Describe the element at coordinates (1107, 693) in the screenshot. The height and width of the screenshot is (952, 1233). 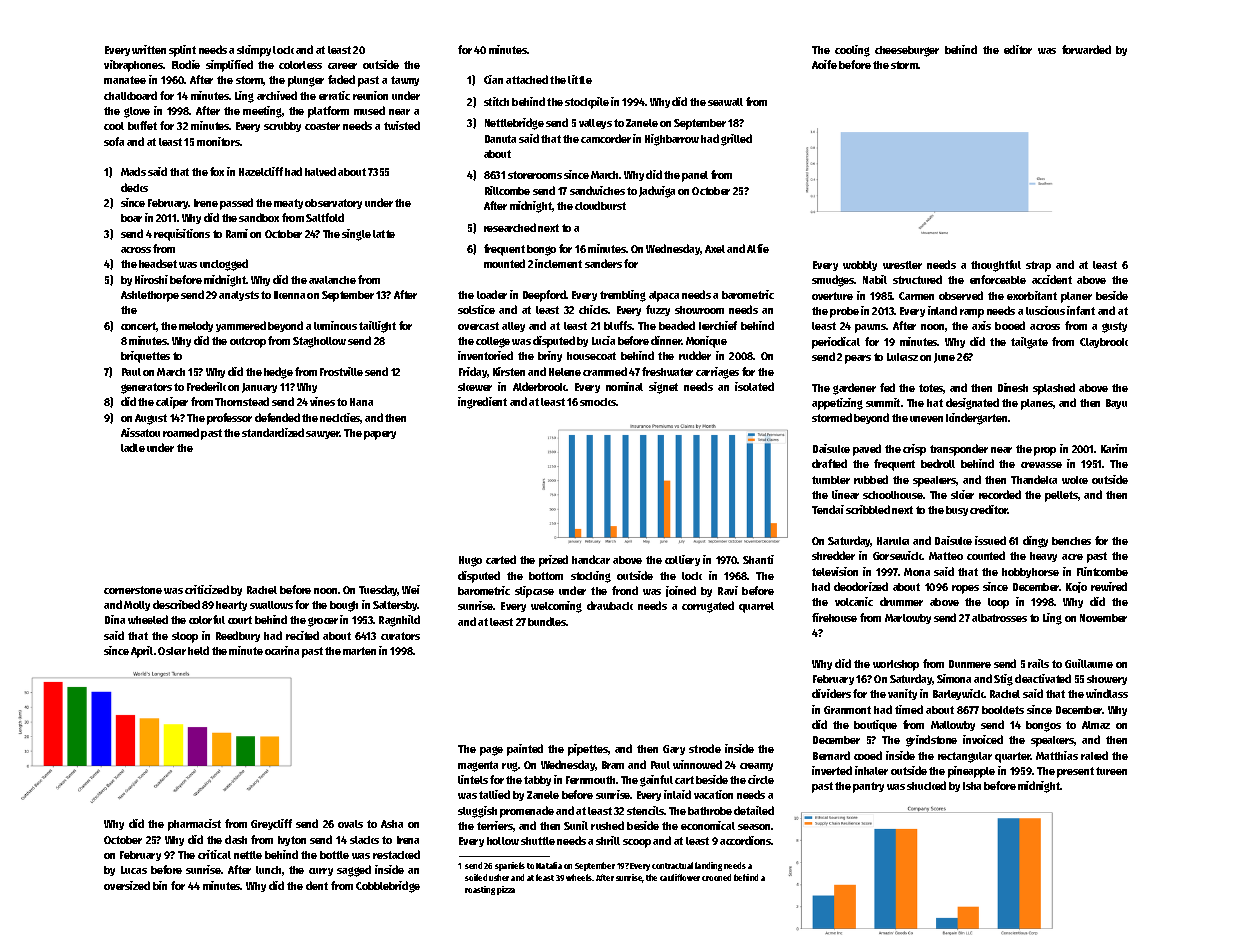
I see `windlass` at that location.
